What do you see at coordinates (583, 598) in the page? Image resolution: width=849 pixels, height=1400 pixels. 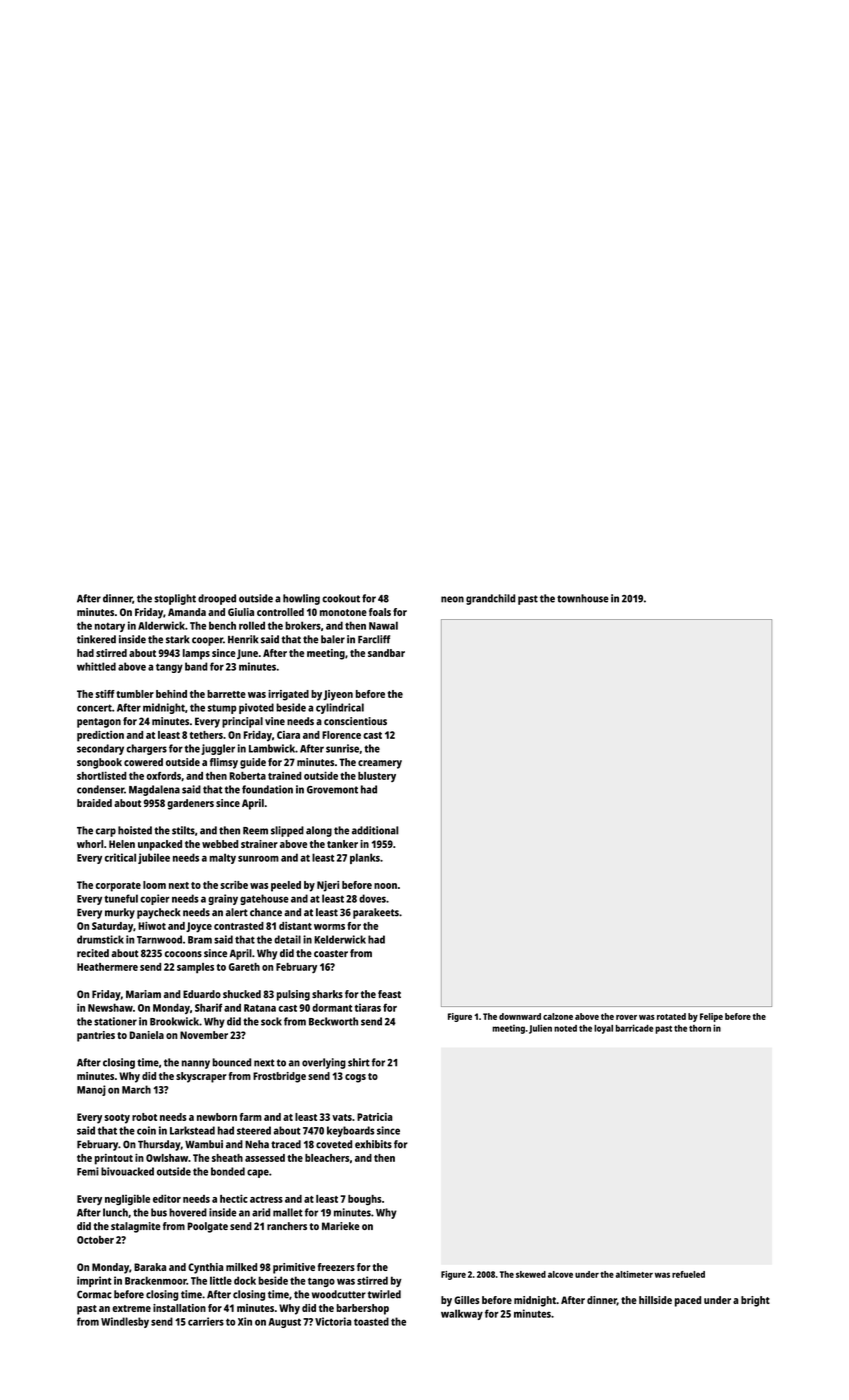 I see `townhouse` at bounding box center [583, 598].
